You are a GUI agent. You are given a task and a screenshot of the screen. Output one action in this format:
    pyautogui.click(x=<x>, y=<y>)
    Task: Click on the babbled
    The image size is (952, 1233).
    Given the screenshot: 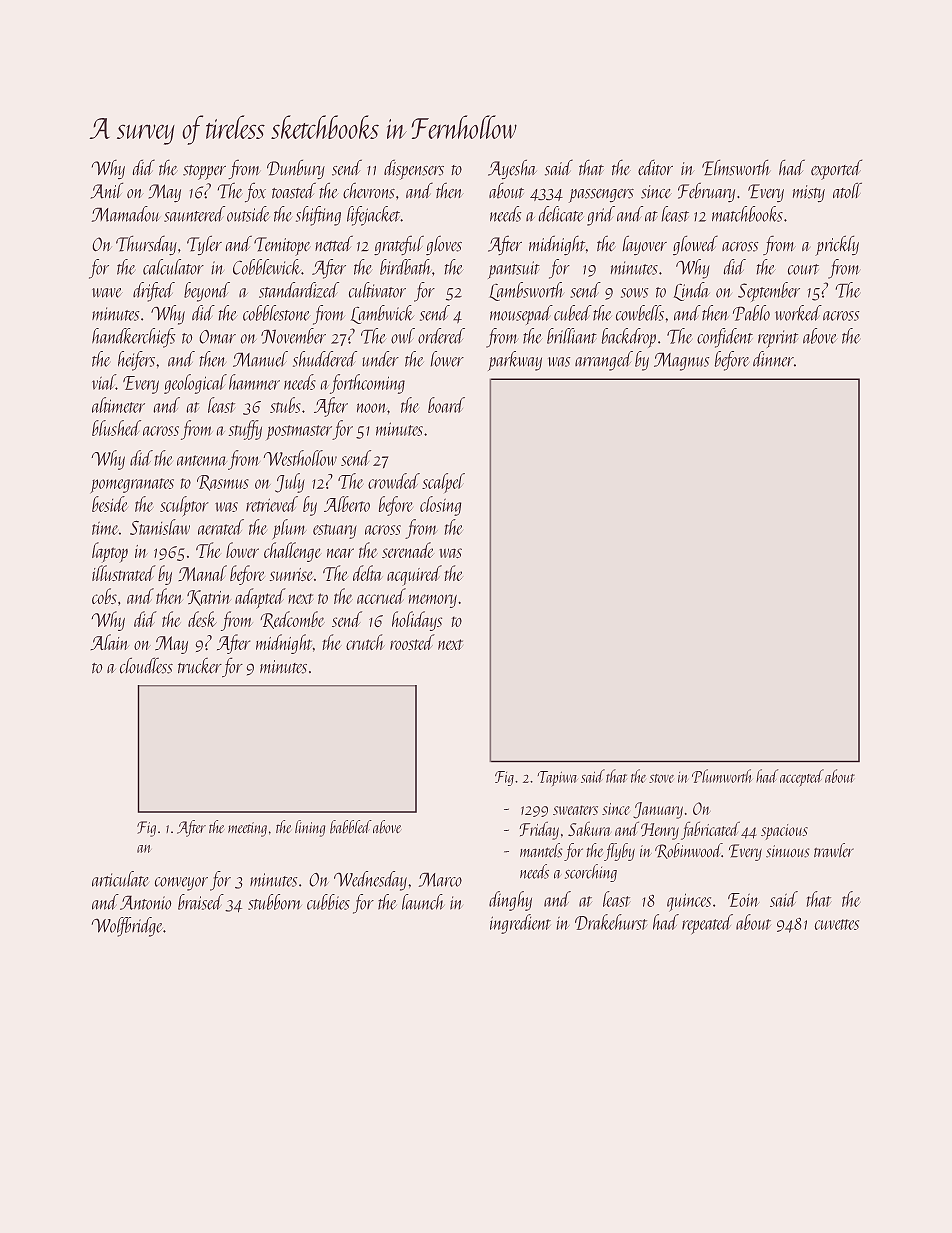 What is the action you would take?
    pyautogui.click(x=351, y=827)
